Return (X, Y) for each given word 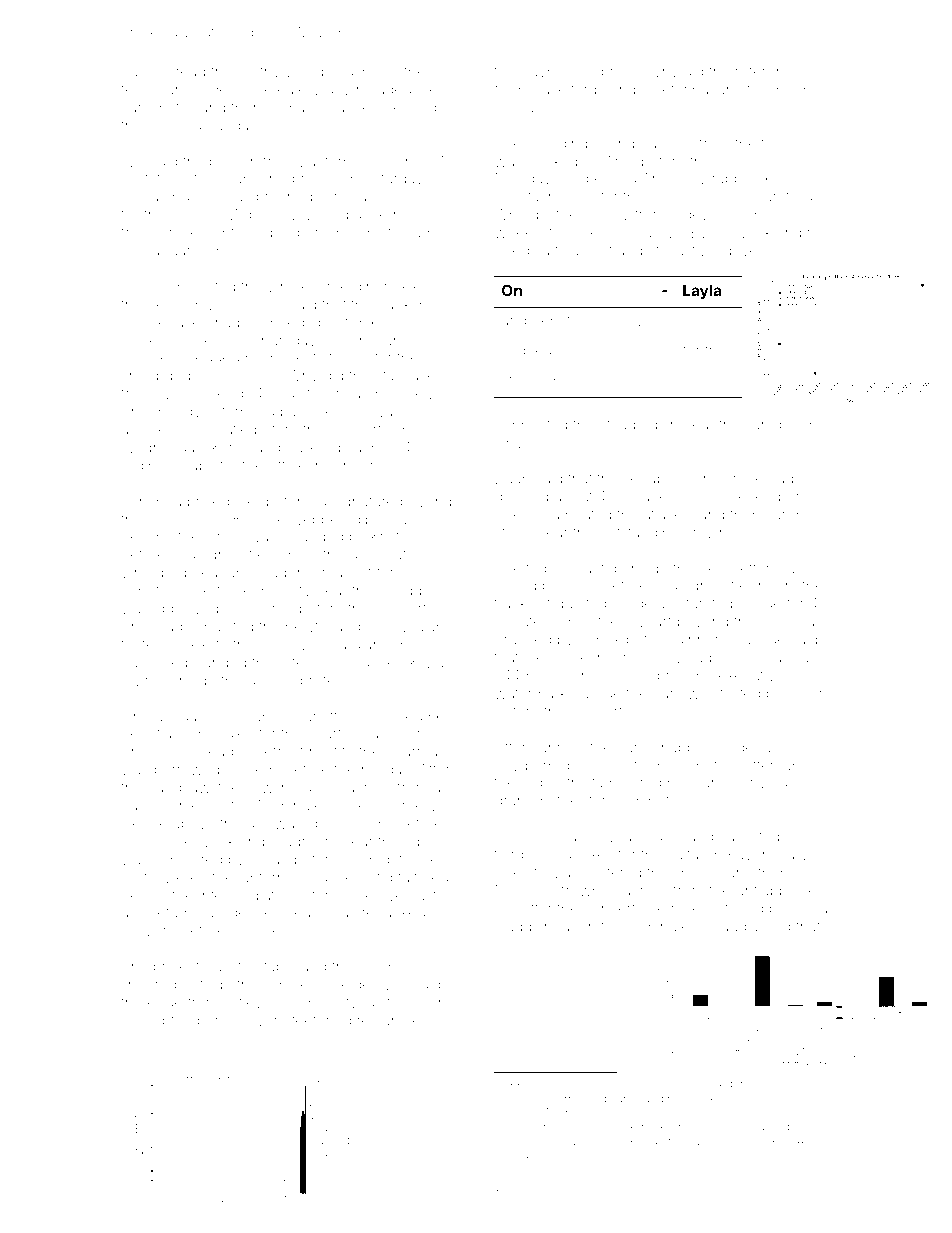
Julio (138, 71)
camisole (614, 1083)
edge (165, 1004)
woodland (319, 71)
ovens (520, 1113)
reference (768, 71)
